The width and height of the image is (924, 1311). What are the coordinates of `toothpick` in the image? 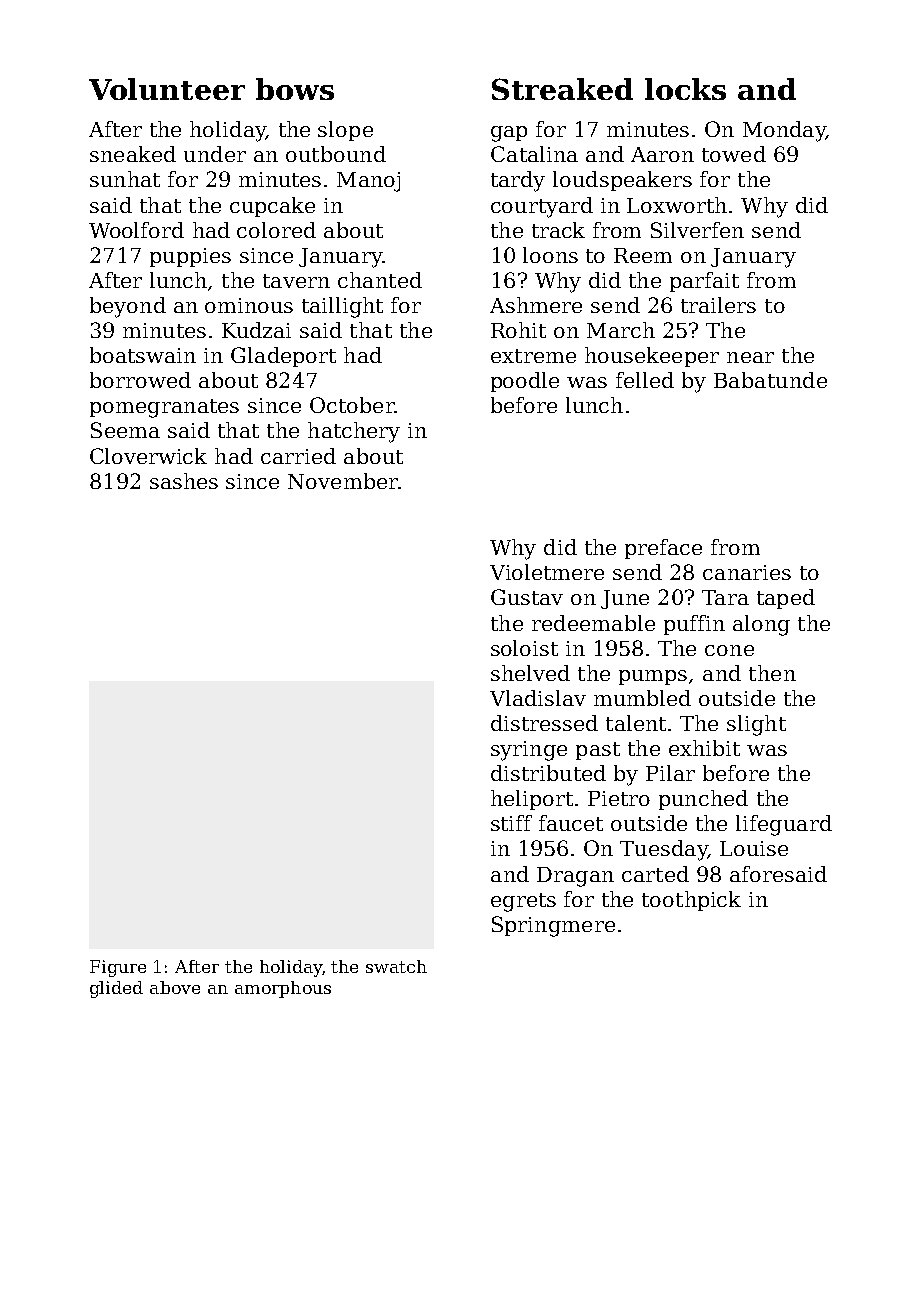 It's located at (691, 901).
